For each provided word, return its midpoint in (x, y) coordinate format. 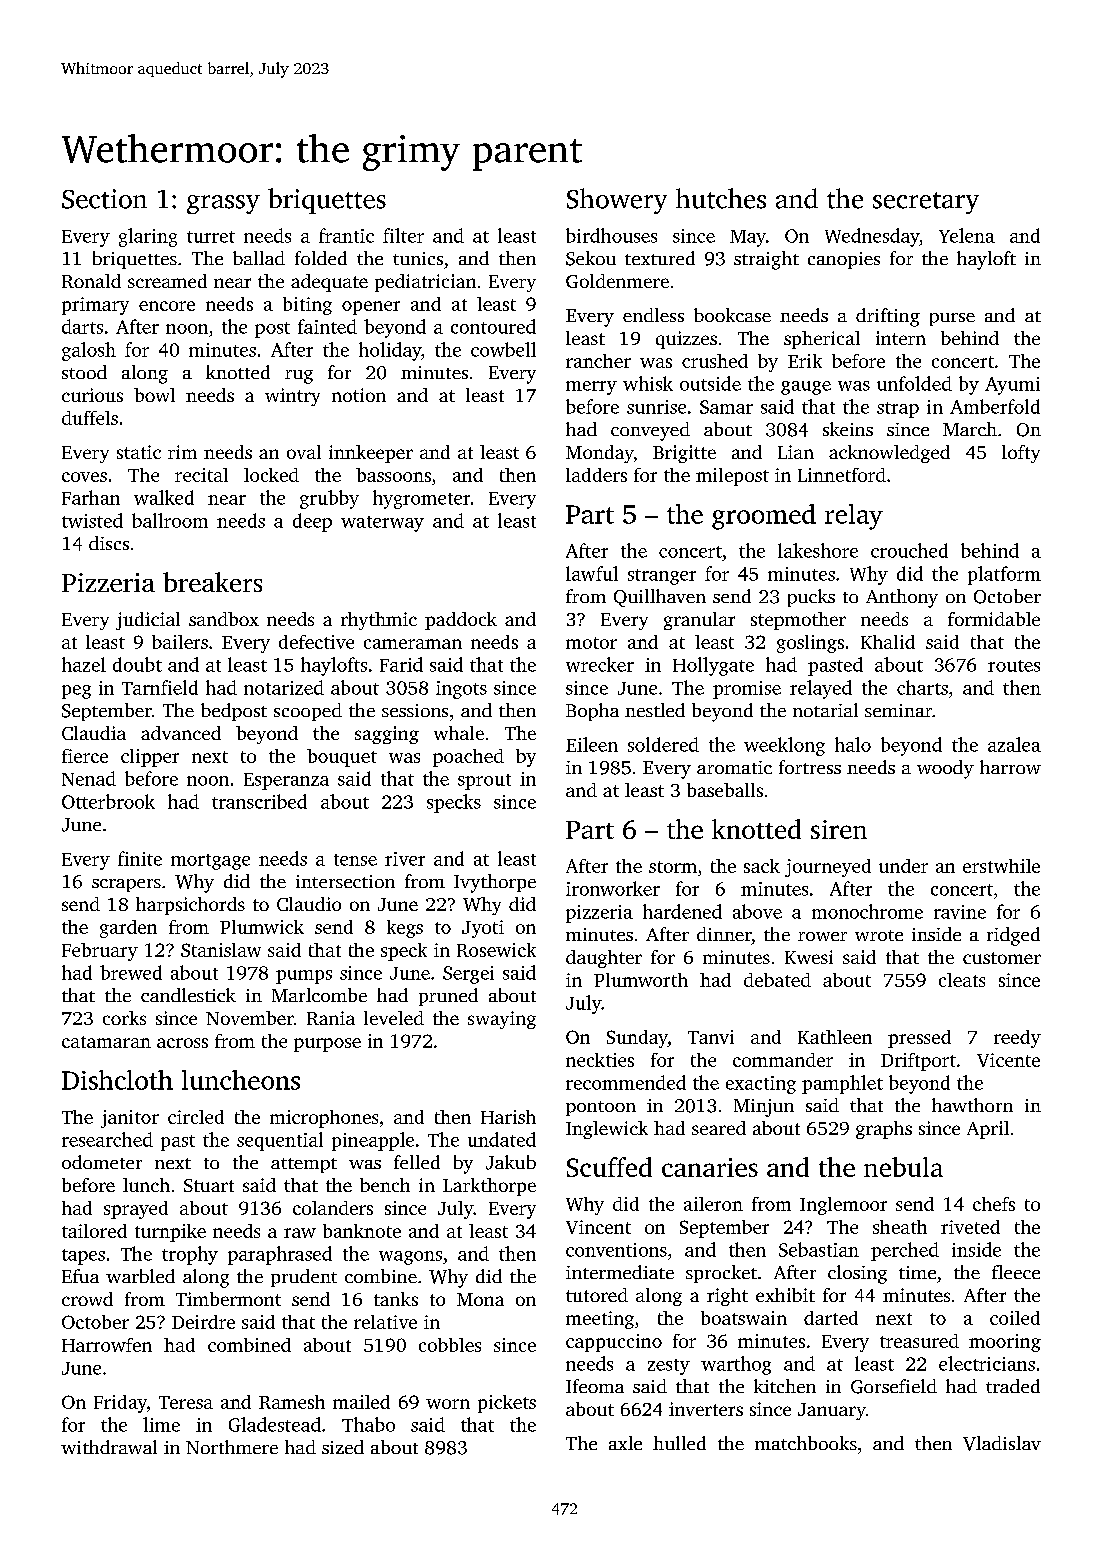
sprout (484, 782)
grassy (223, 204)
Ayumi (1012, 386)
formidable (994, 619)
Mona (480, 1299)
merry (591, 388)
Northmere (232, 1447)
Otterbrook (108, 801)
